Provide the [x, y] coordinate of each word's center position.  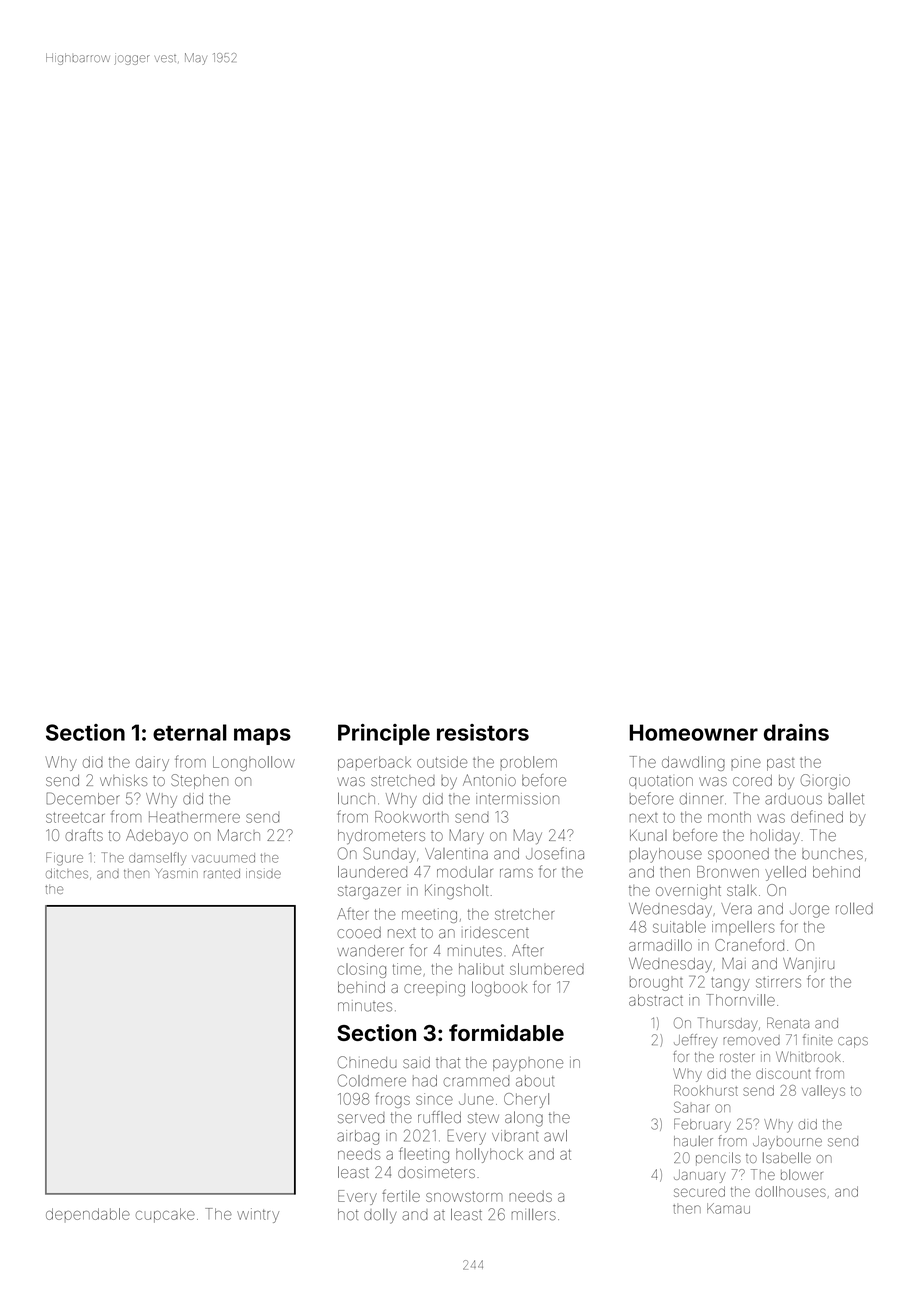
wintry [258, 1215]
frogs [392, 1100]
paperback [374, 763]
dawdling [693, 763]
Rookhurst [706, 1090]
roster [737, 1057]
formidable [506, 1032]
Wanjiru [808, 965]
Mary [467, 836]
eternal [190, 732]
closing [361, 970]
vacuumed [223, 858]
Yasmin [176, 874]
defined [817, 816]
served [361, 1118]
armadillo [660, 945]
